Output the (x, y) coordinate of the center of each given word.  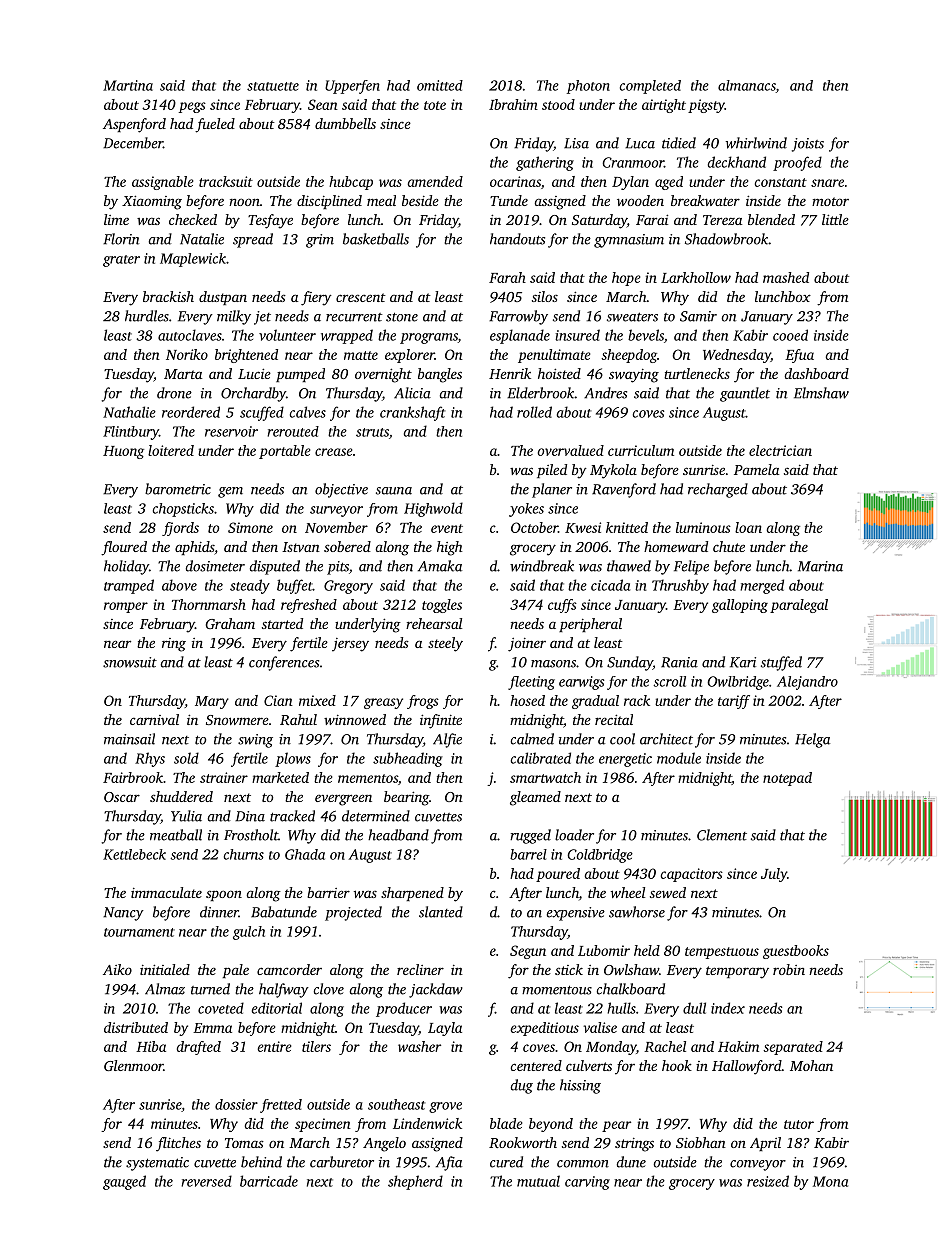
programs (429, 338)
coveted (221, 1008)
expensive (575, 914)
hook (677, 1065)
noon (244, 202)
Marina (820, 566)
